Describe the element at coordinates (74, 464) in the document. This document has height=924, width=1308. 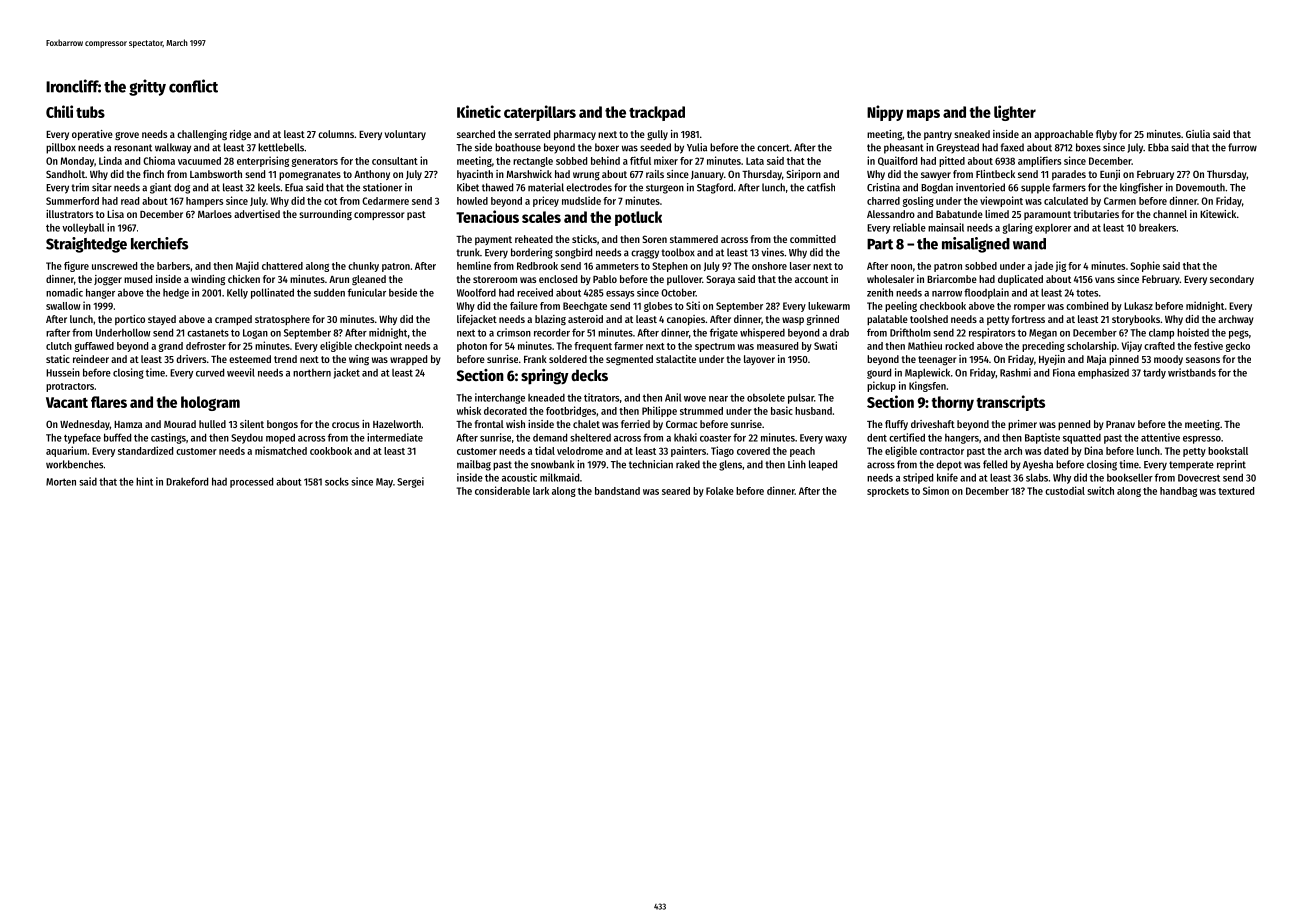
I see `workbenches` at that location.
